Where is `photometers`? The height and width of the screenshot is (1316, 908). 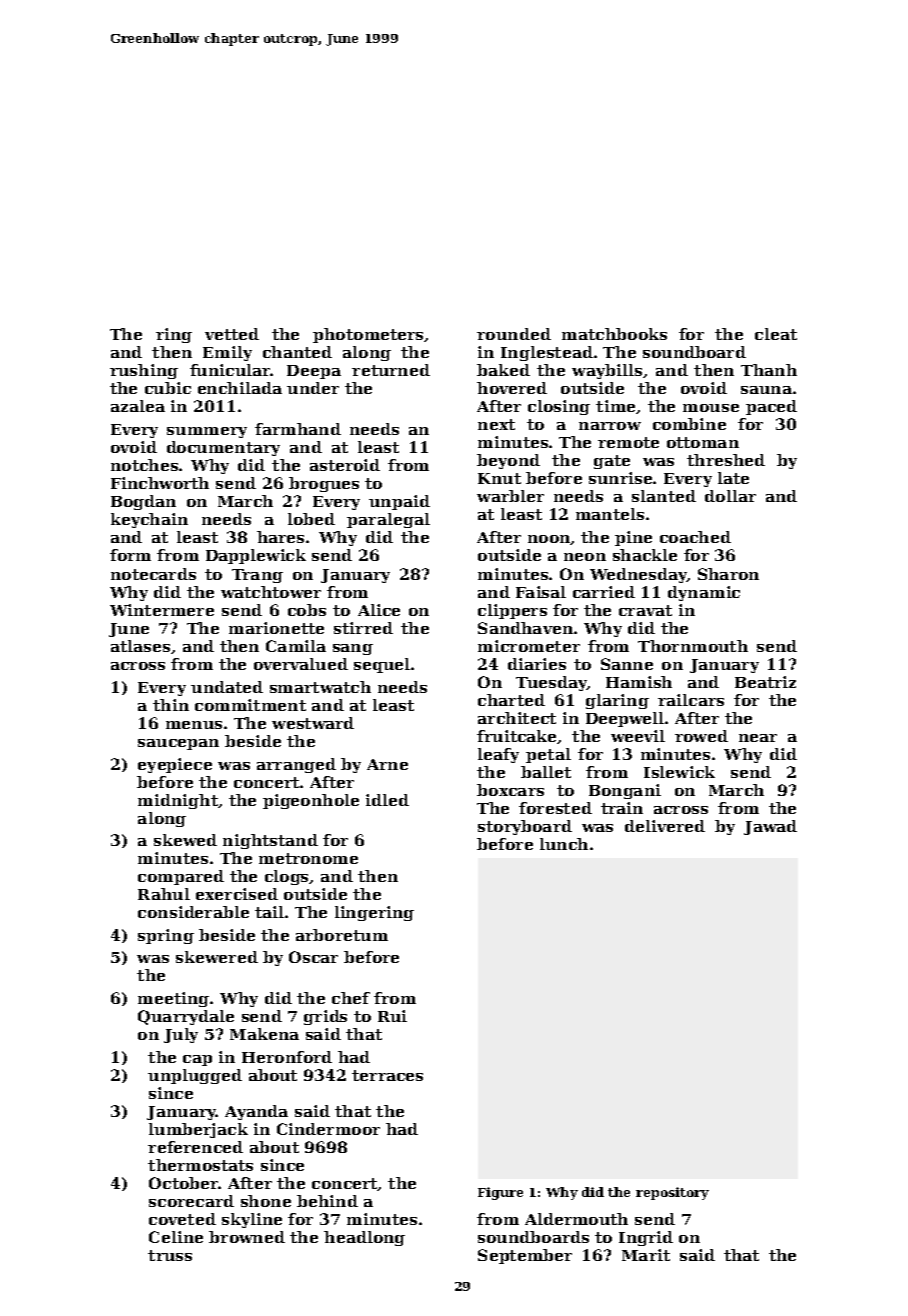 photometers is located at coordinates (369, 335).
